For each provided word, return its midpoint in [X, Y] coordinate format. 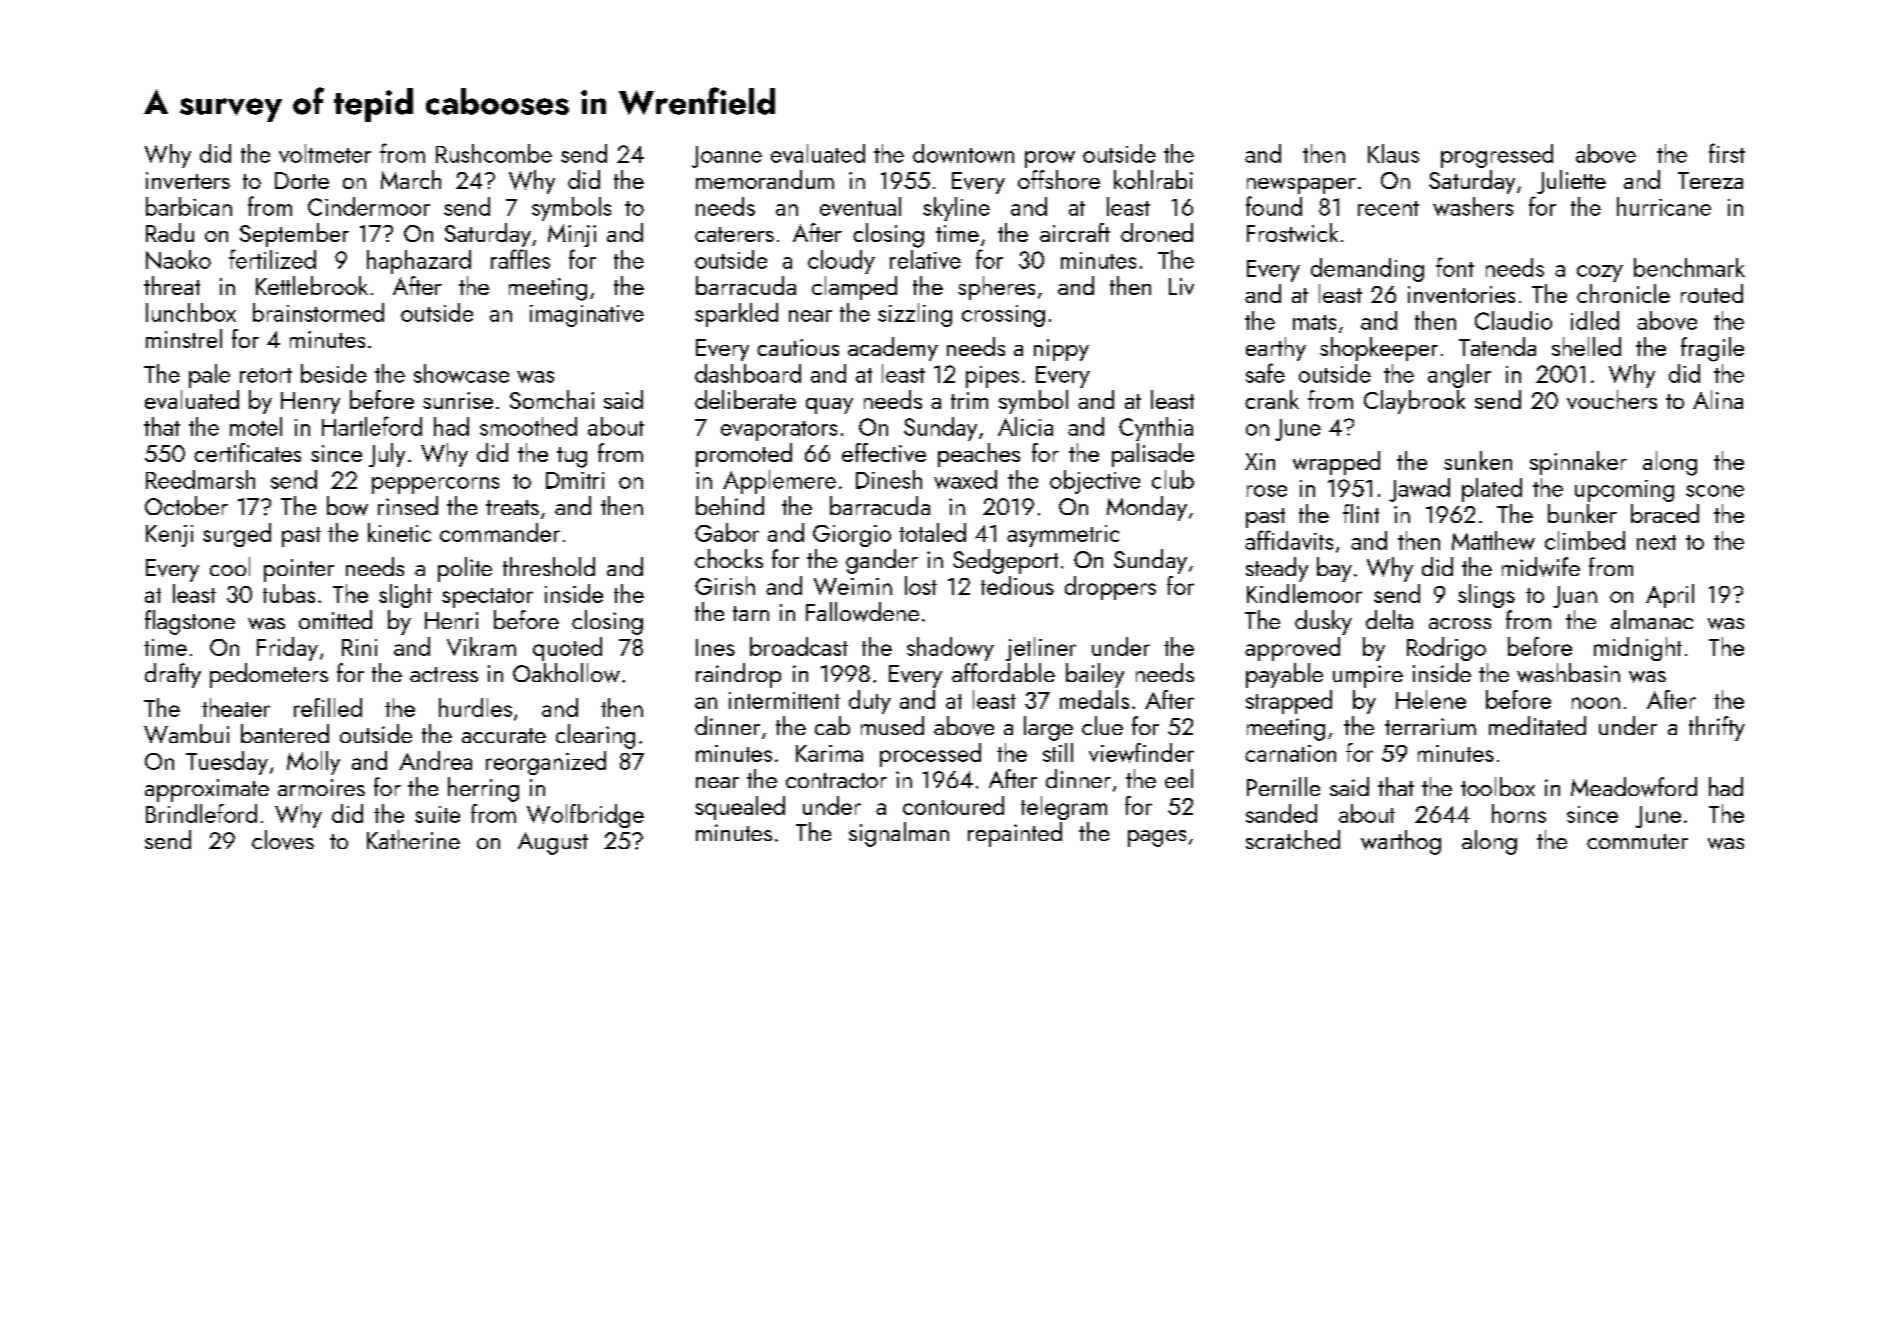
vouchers [1612, 399]
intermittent [784, 700]
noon [1596, 703]
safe [1265, 373]
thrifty [1717, 728]
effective [884, 452]
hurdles [475, 707]
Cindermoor [369, 206]
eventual [860, 206]
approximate [207, 790]
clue [1102, 725]
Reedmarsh [200, 479]
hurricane [1664, 206]
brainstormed [318, 312]
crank [1272, 399]
